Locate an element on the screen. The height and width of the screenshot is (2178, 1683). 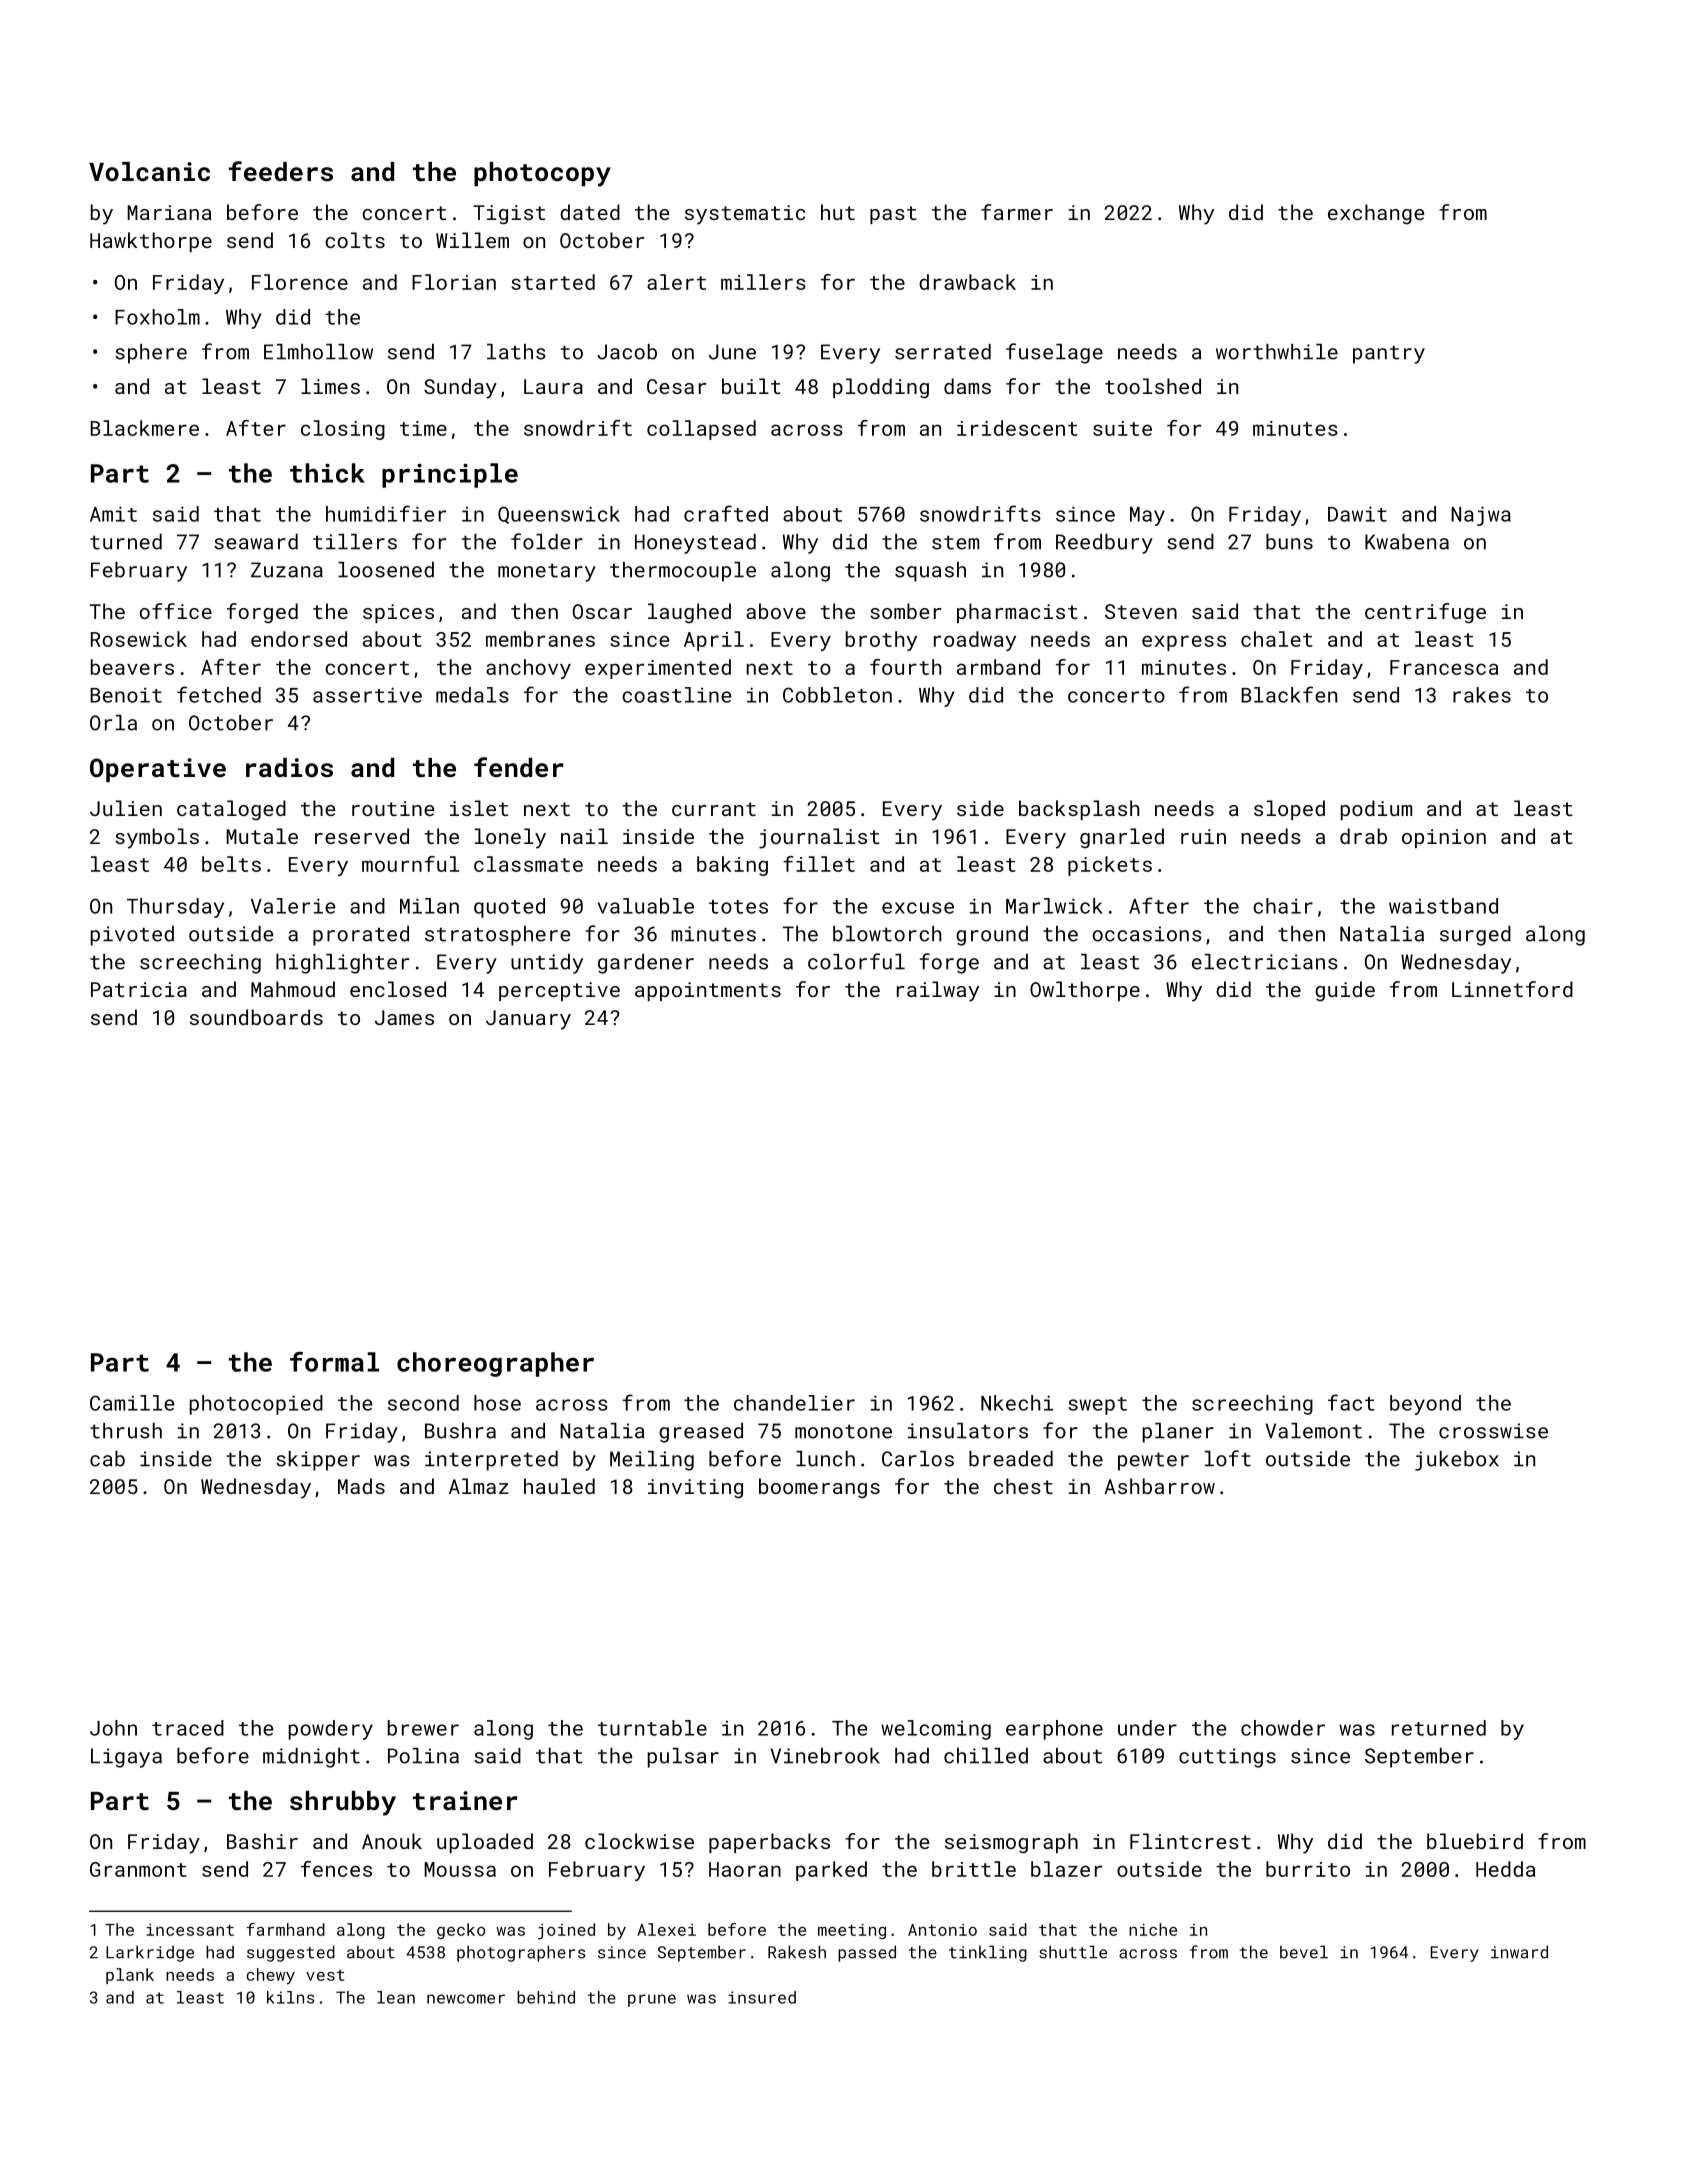
pulsar is located at coordinates (683, 1758).
